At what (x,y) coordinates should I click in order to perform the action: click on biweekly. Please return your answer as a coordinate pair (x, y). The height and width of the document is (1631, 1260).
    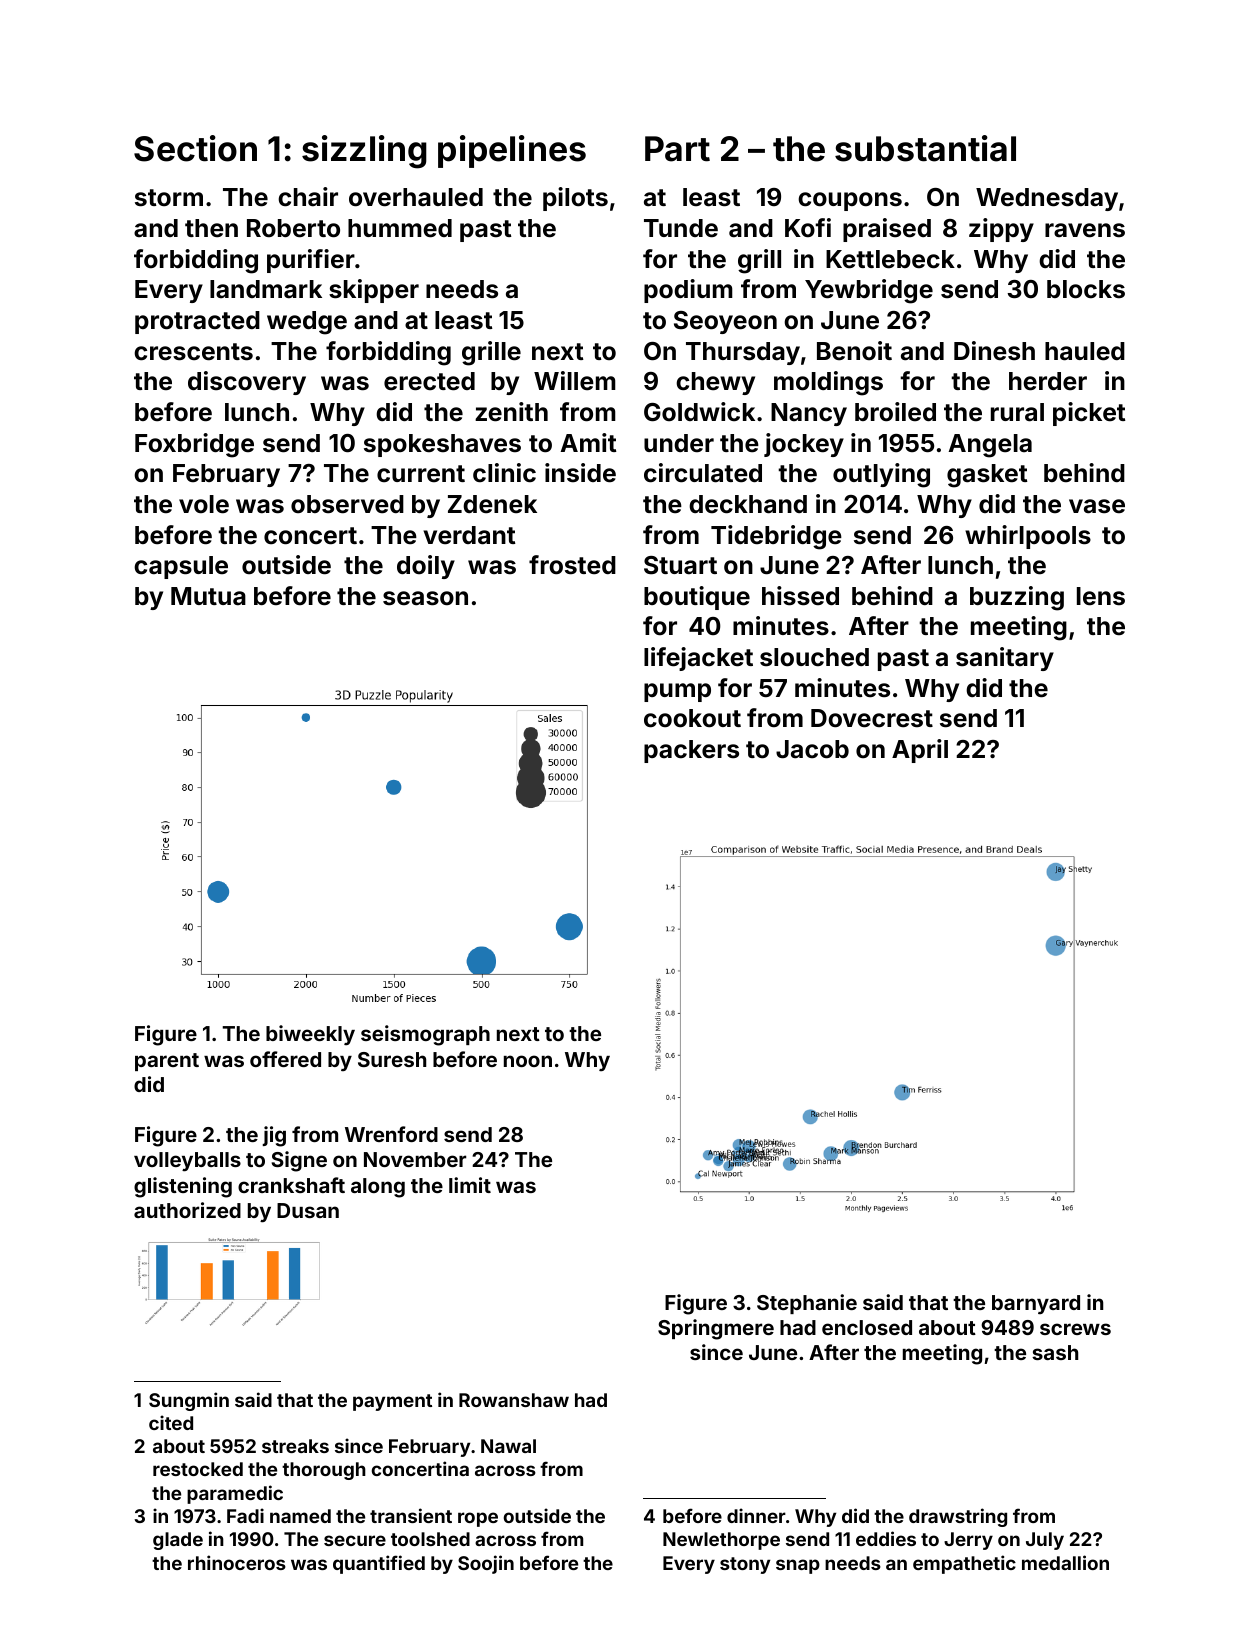
    Looking at the image, I should click on (310, 1035).
